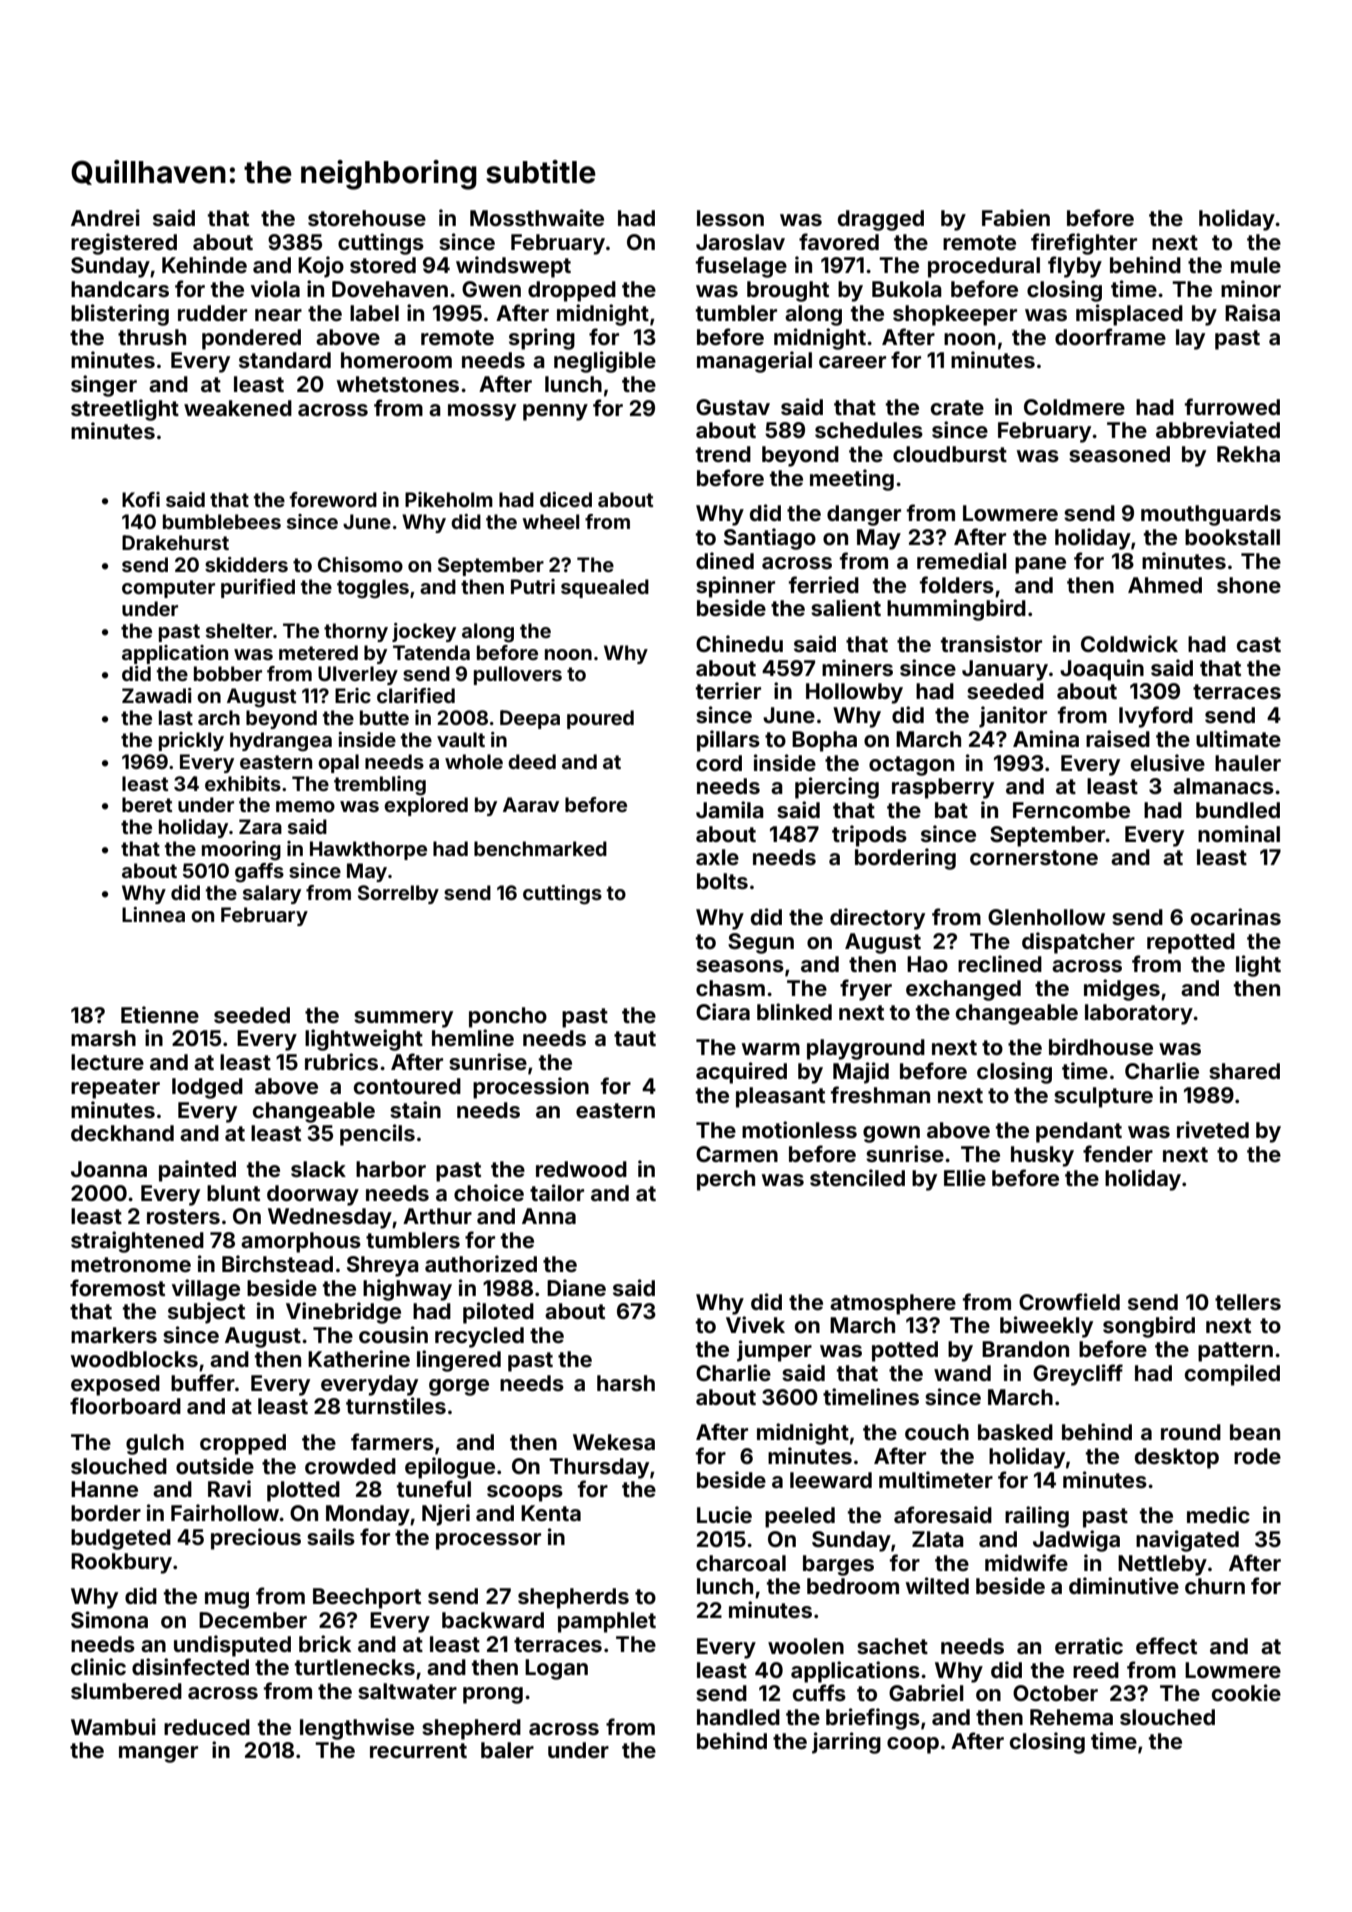 This screenshot has height=1912, width=1352. What do you see at coordinates (391, 1169) in the screenshot?
I see `harbor` at bounding box center [391, 1169].
